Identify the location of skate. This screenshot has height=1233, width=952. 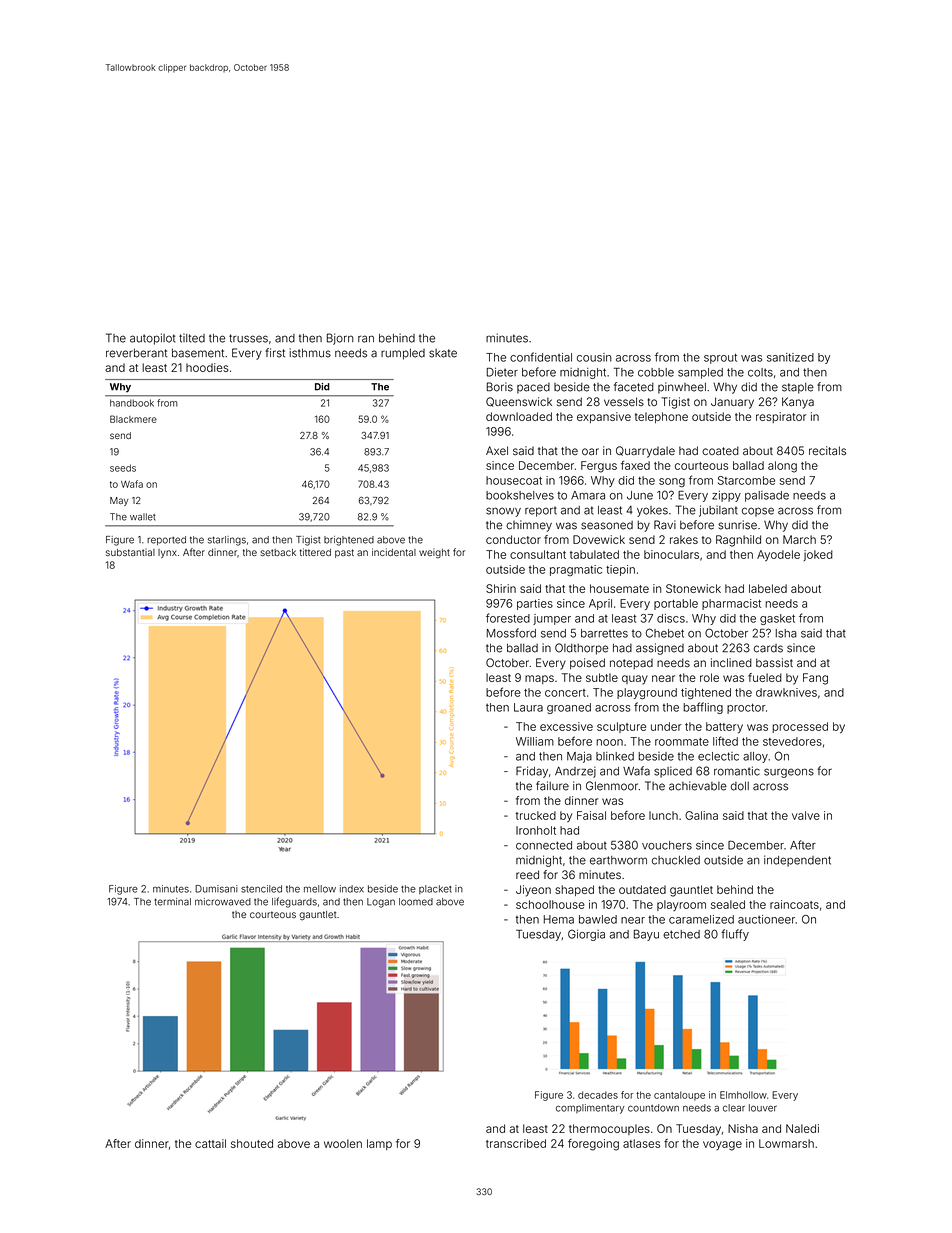
(443, 353).
